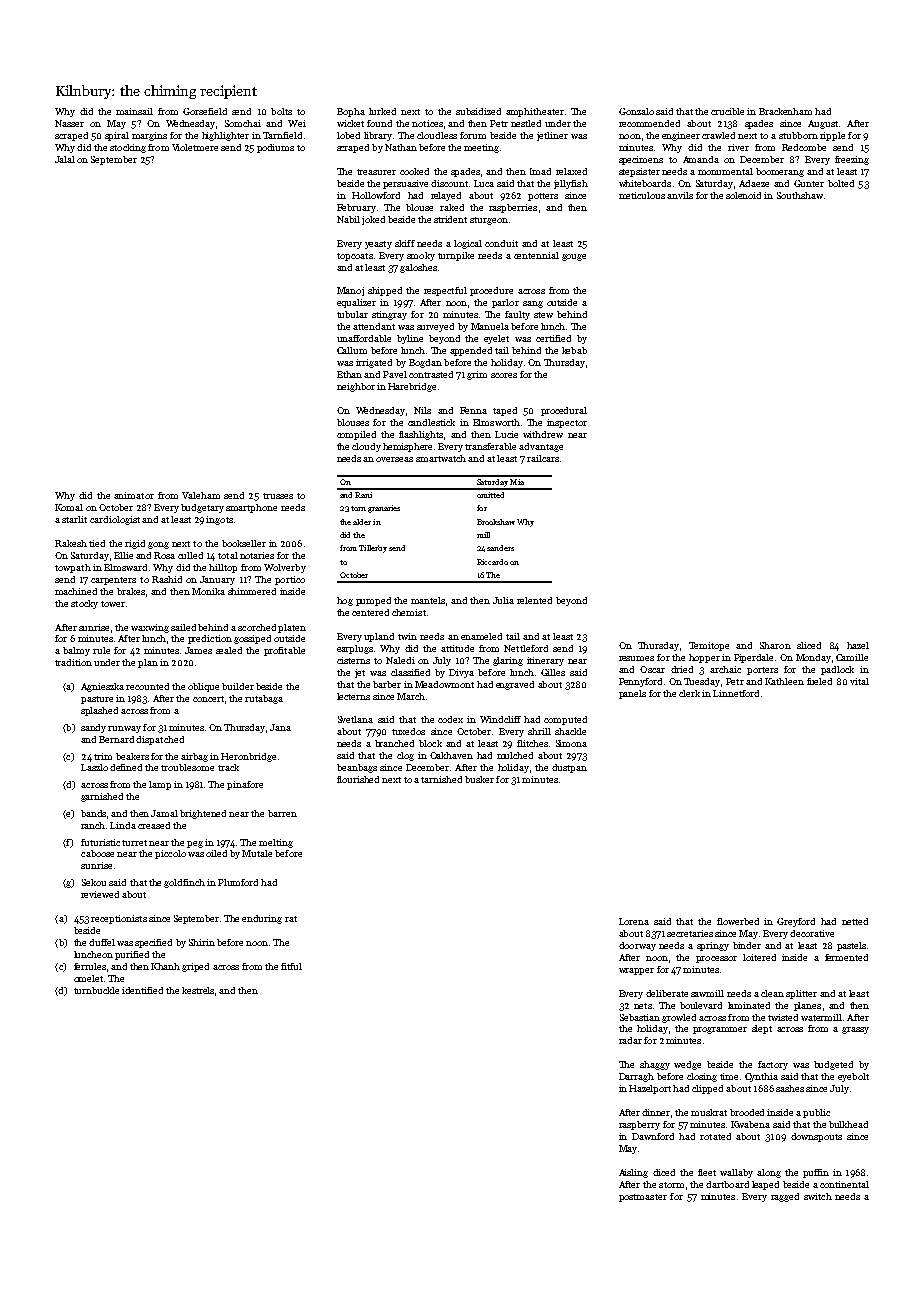 This page has width=924, height=1308. I want to click on decorative, so click(812, 933).
